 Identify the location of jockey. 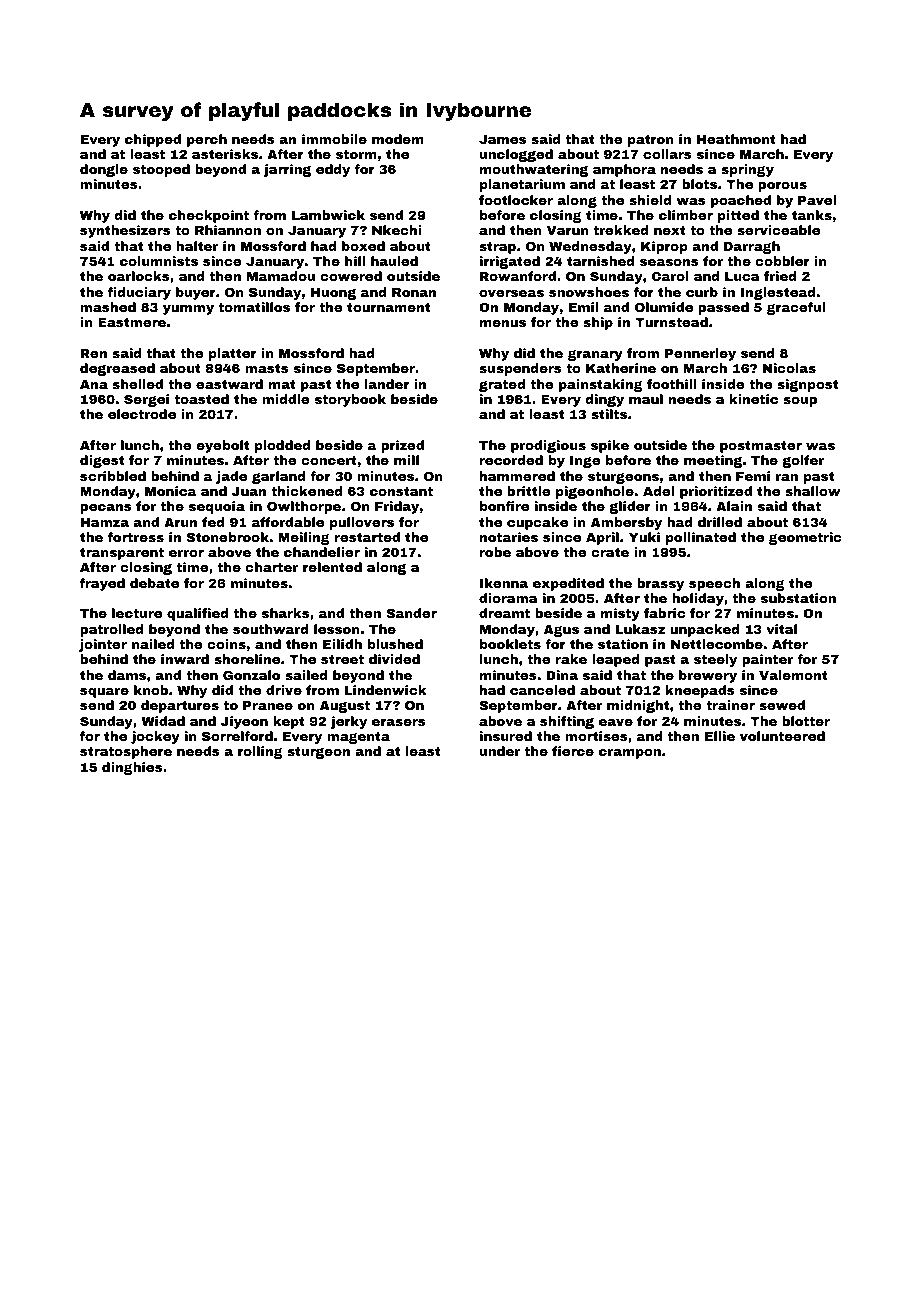
(155, 737).
